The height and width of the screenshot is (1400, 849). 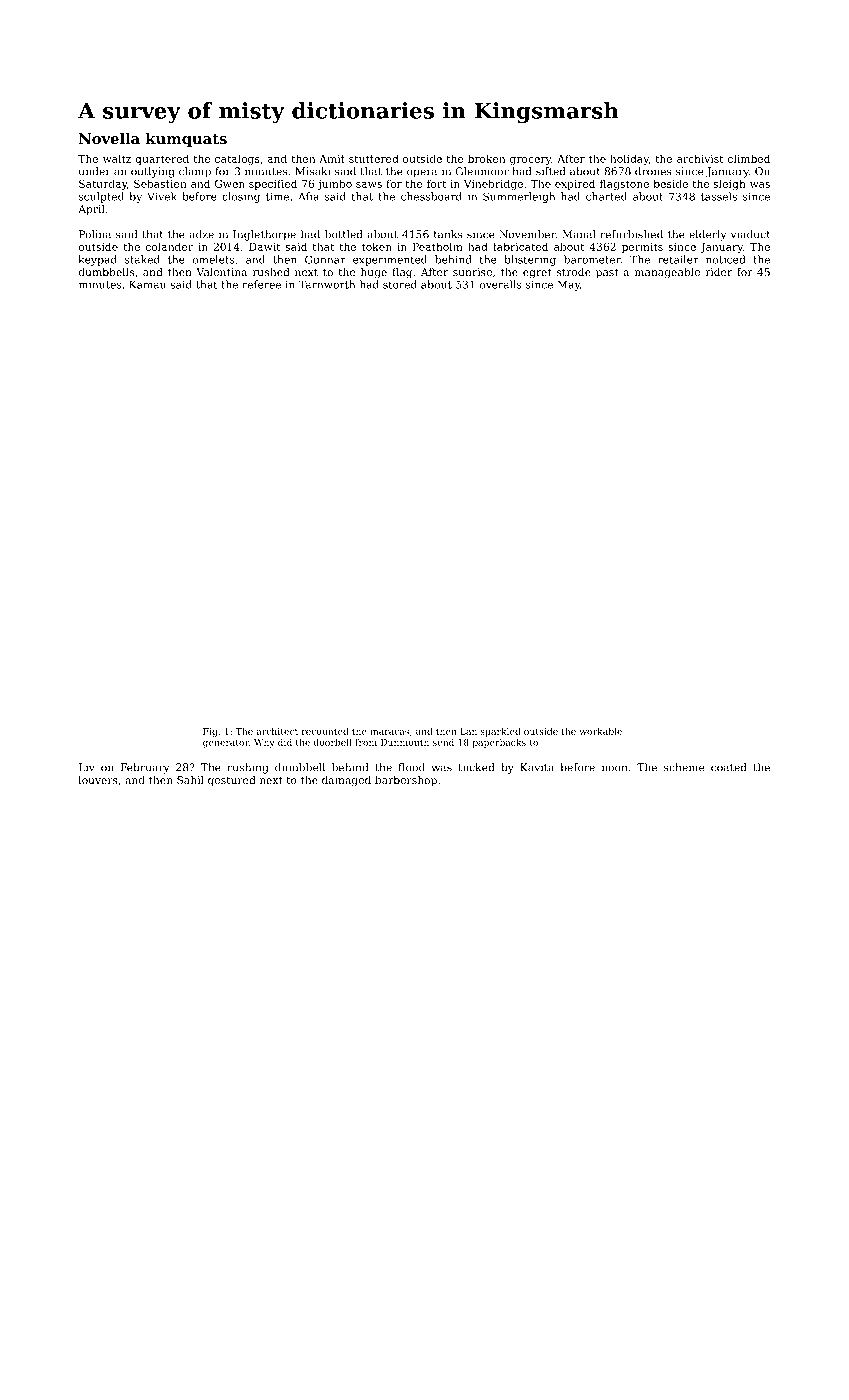 I want to click on tanks, so click(x=448, y=234).
